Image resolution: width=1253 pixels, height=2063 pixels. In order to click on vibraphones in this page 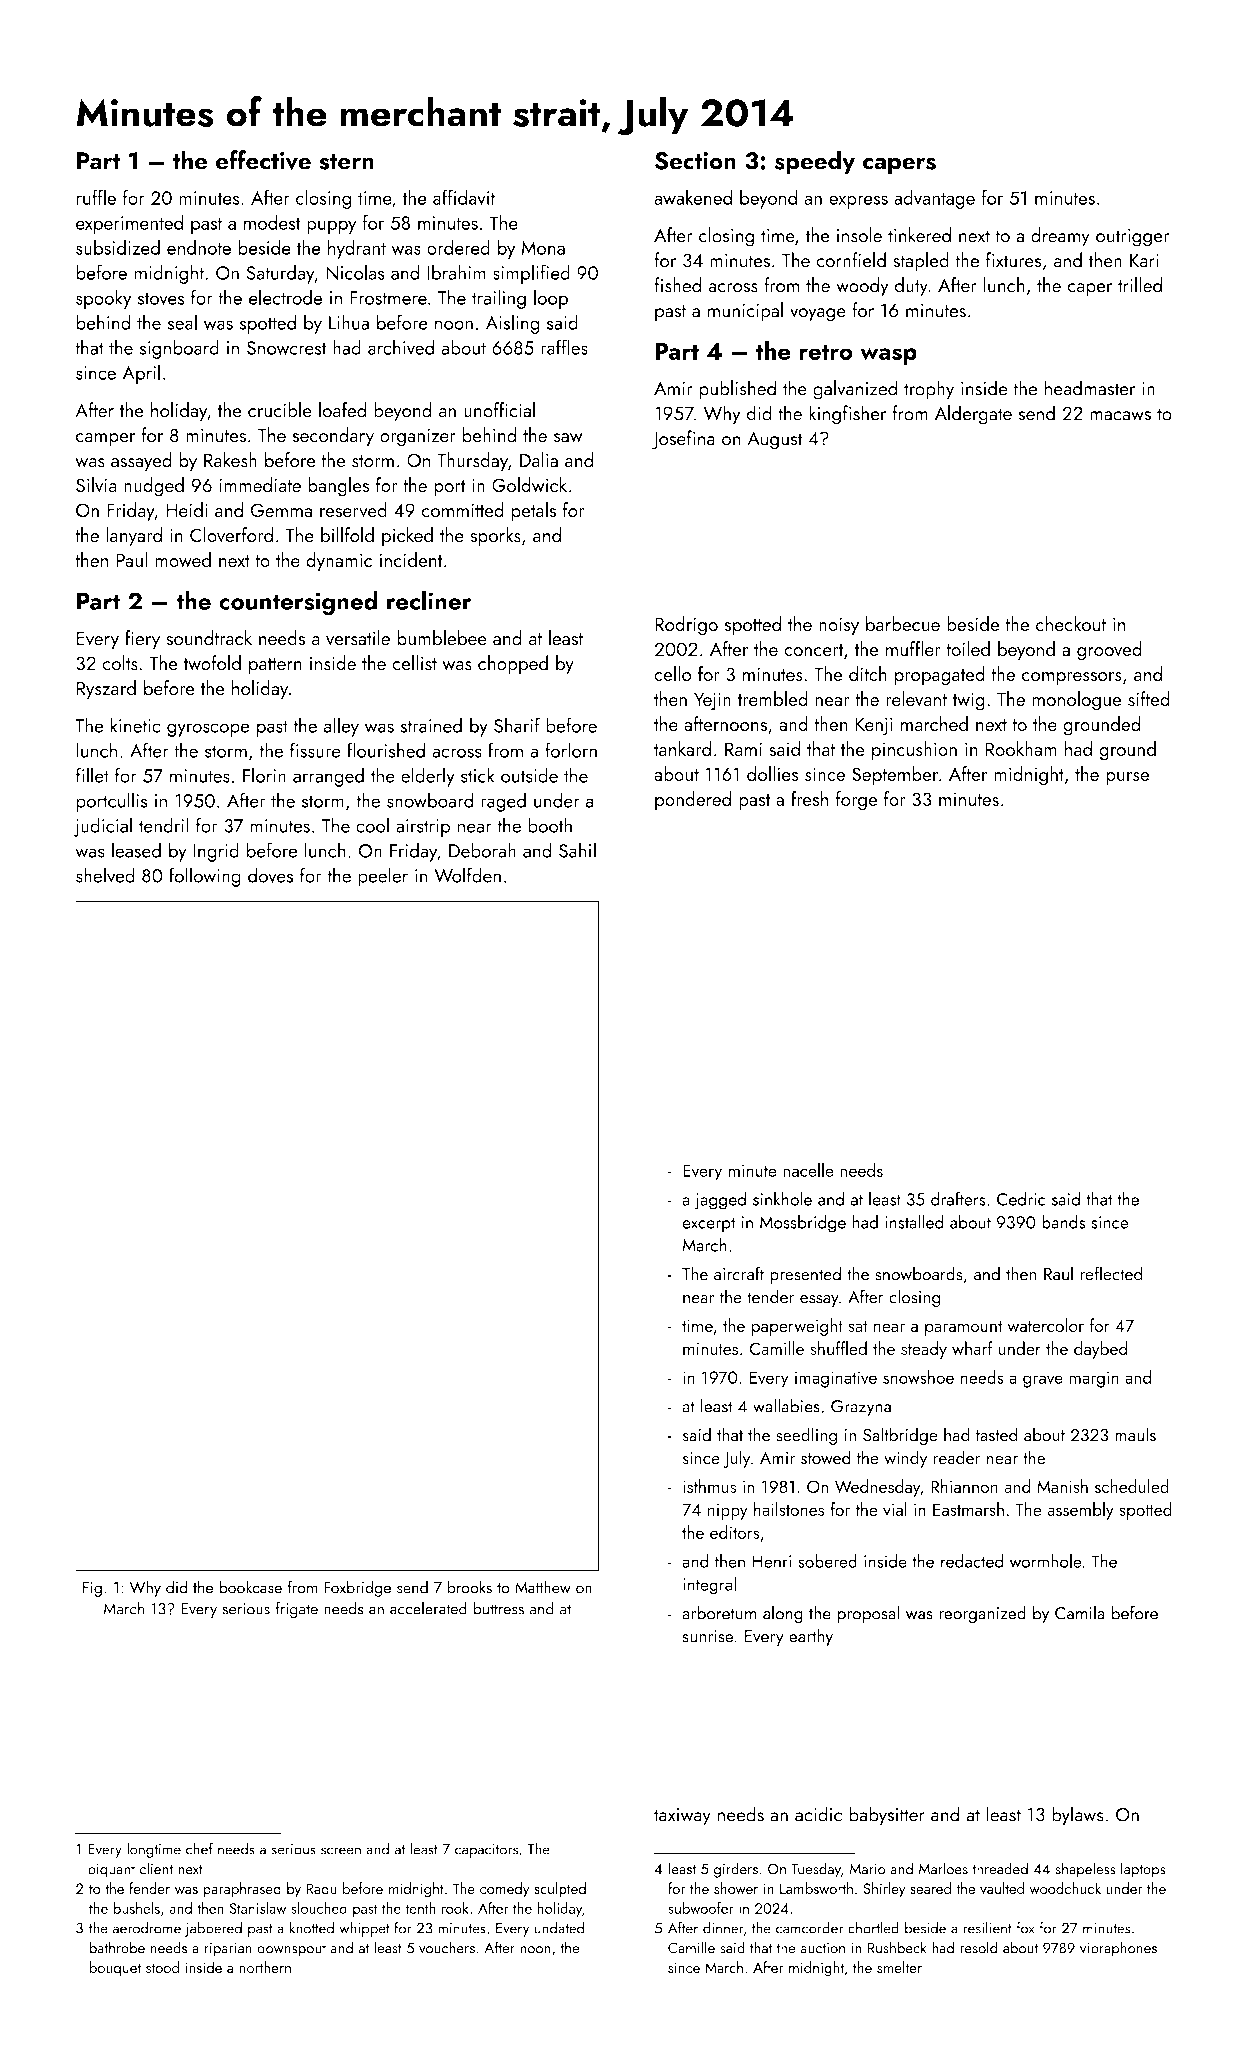, I will do `click(1118, 1949)`.
